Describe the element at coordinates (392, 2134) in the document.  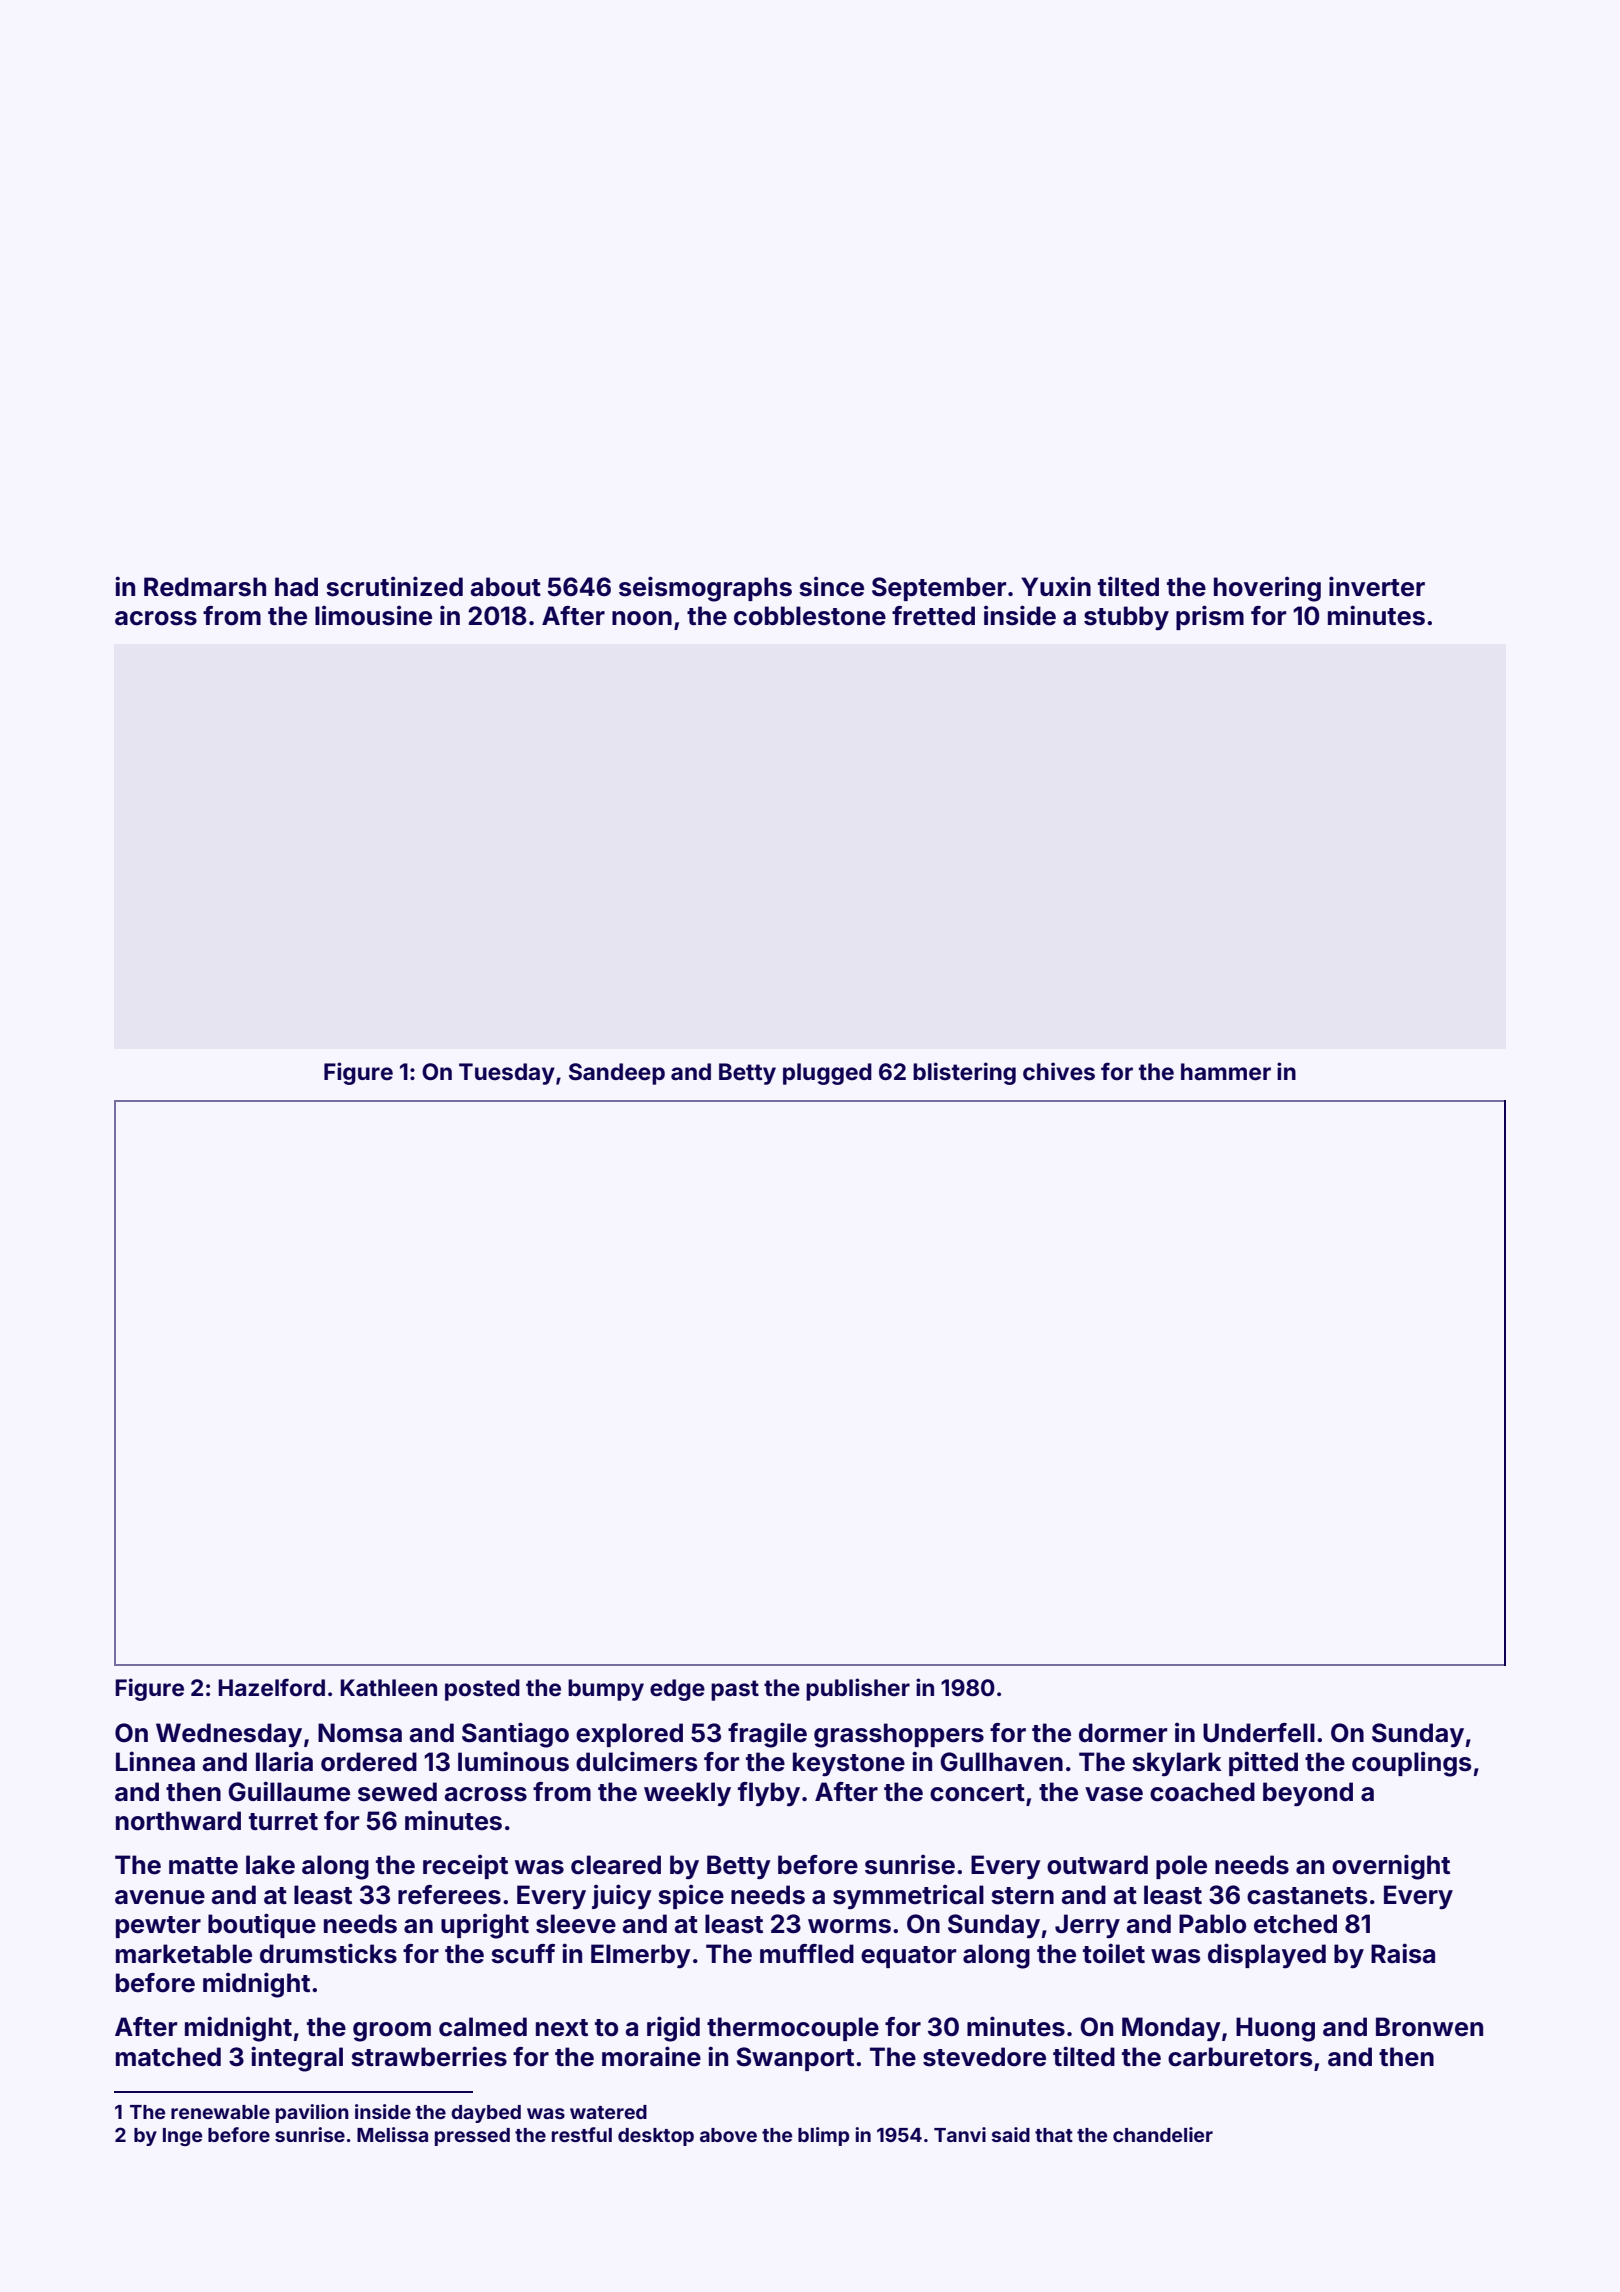
I see `Melissa` at that location.
